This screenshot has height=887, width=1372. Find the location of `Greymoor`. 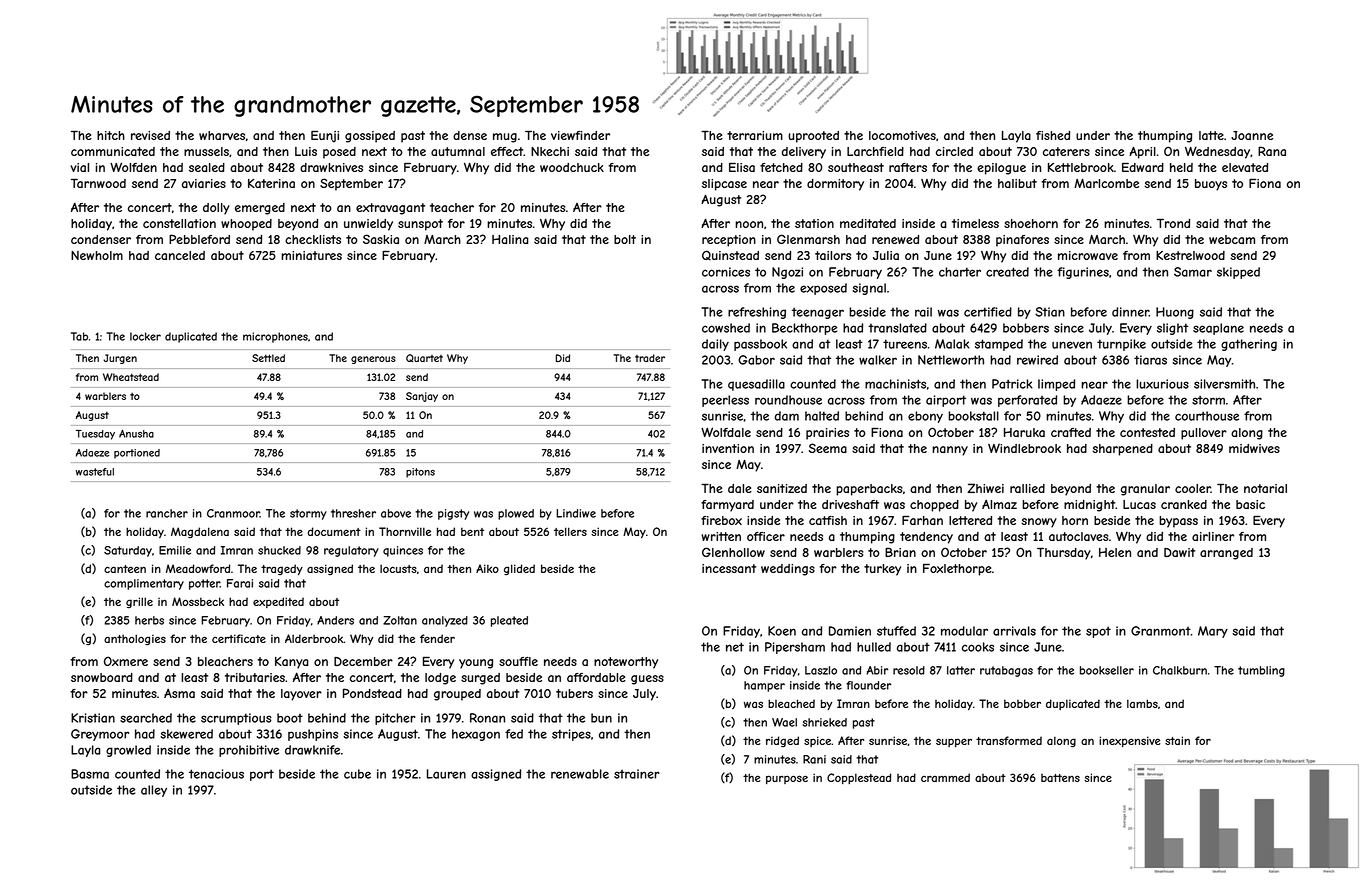

Greymoor is located at coordinates (100, 735).
